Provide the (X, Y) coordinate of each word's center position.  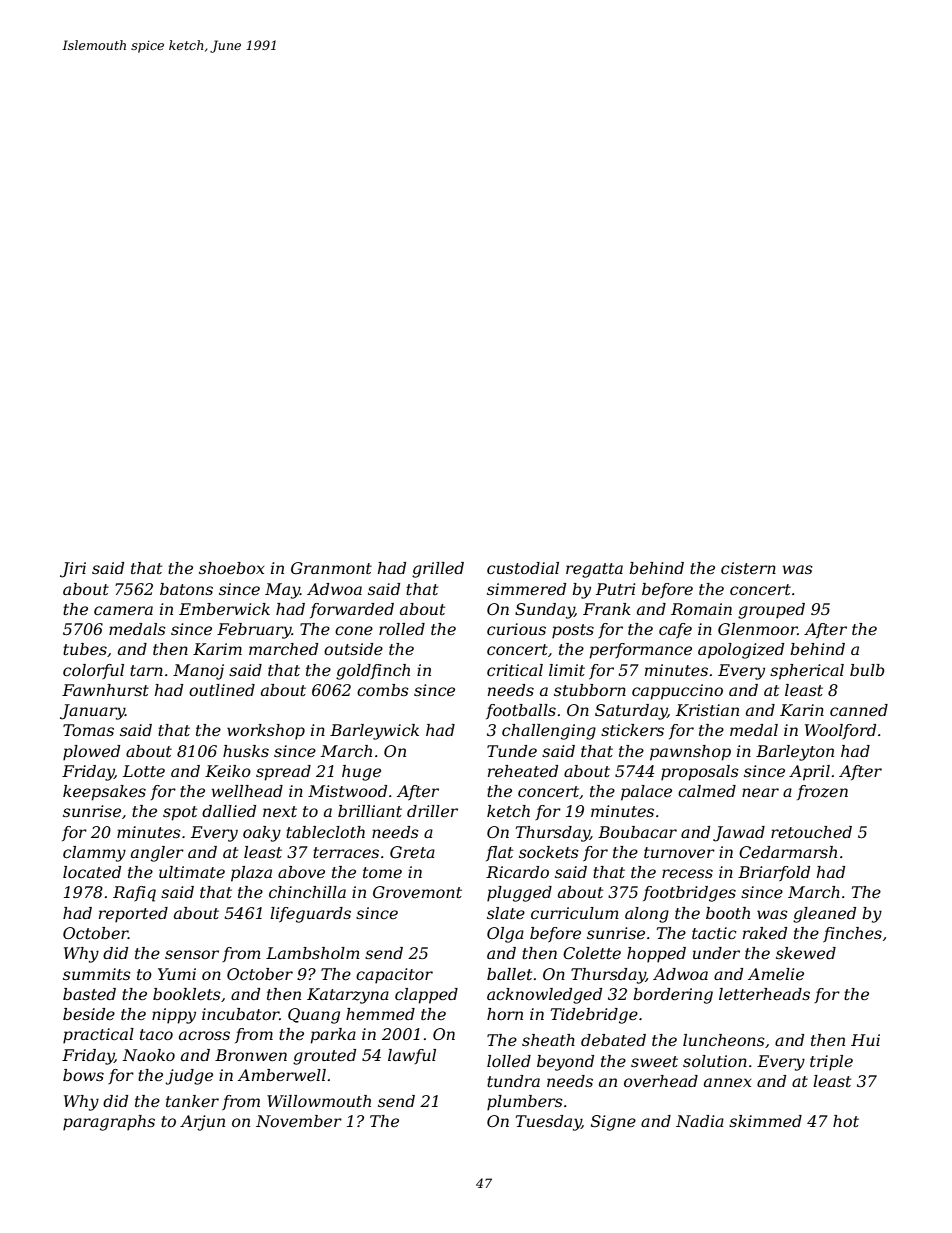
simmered (526, 589)
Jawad (739, 834)
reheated (523, 771)
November (299, 1121)
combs (383, 690)
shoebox (231, 568)
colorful (93, 671)
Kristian (707, 710)
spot (180, 813)
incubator (241, 1014)
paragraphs (109, 1123)
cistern (748, 568)
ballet (509, 974)
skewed (806, 953)
